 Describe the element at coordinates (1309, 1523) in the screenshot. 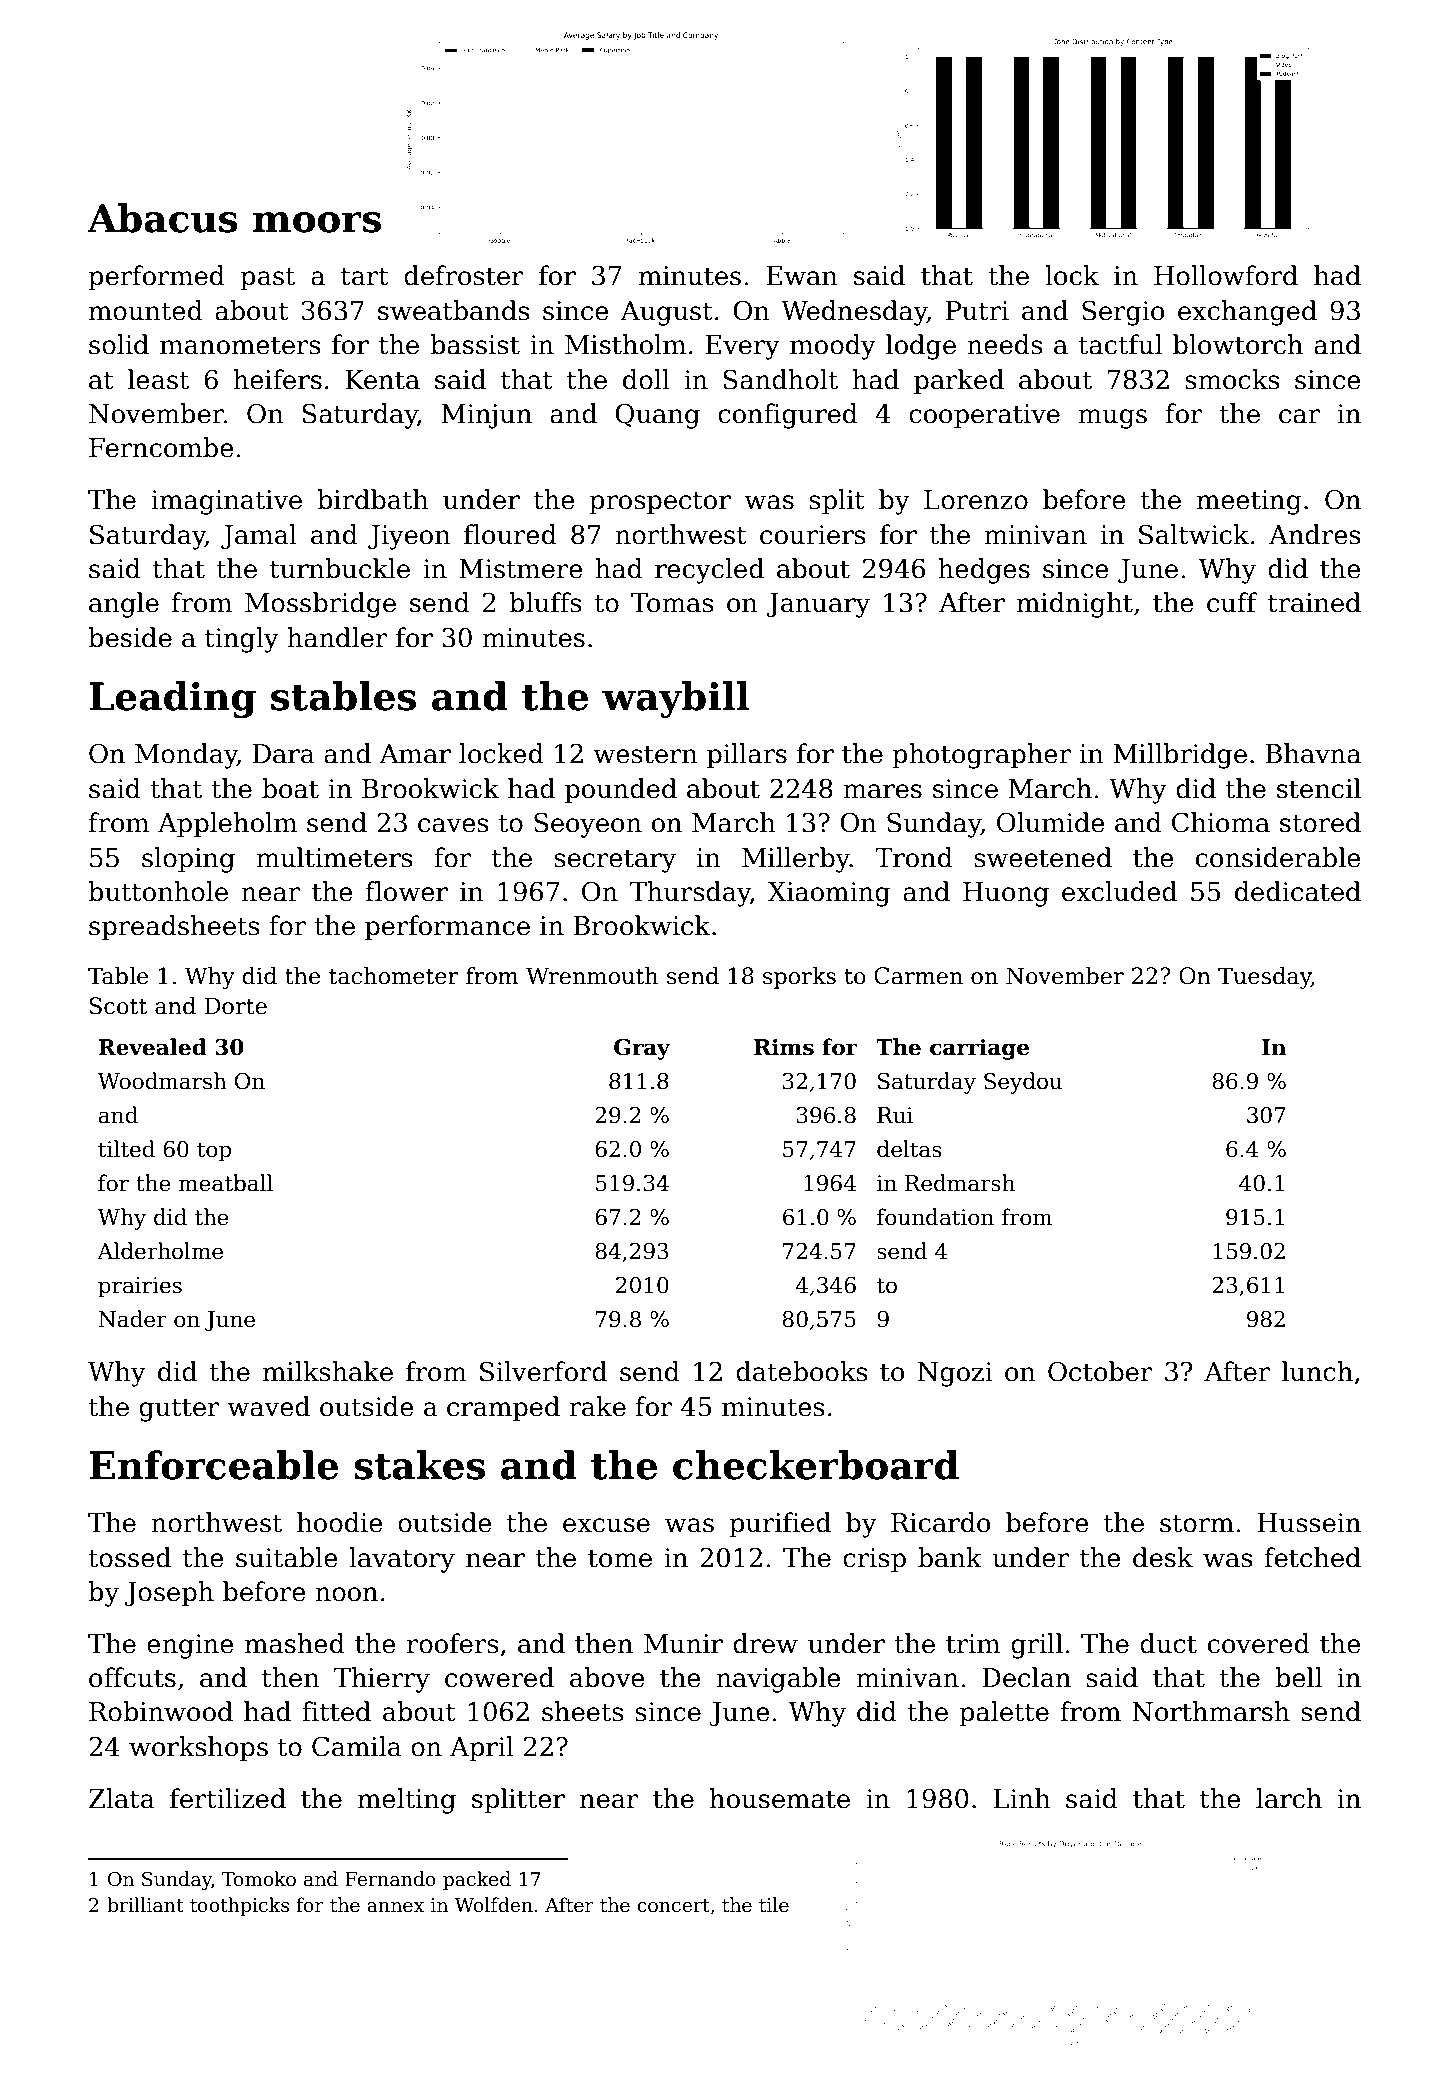

I see `Hussein` at that location.
